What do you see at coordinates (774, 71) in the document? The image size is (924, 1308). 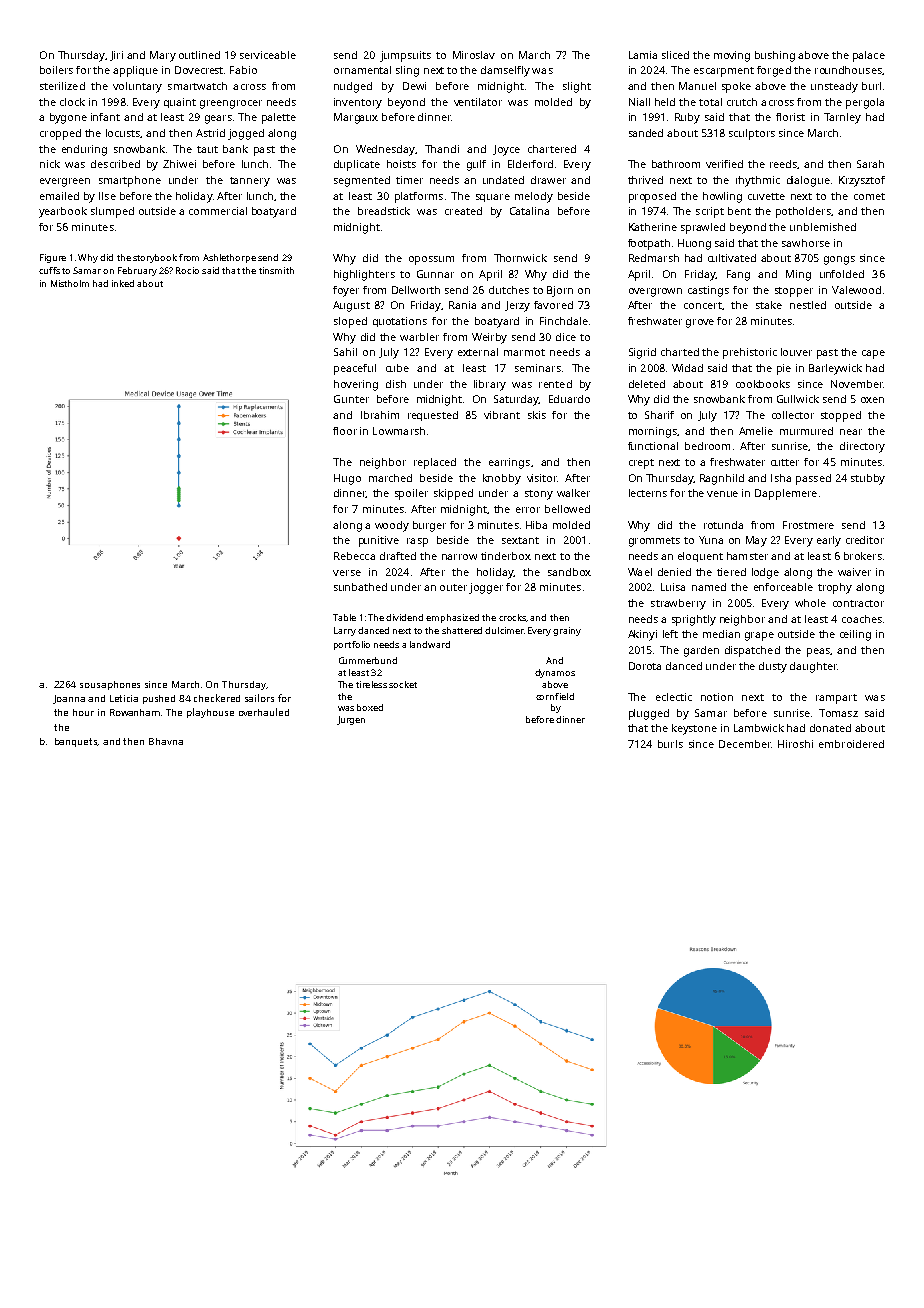 I see `forged` at bounding box center [774, 71].
